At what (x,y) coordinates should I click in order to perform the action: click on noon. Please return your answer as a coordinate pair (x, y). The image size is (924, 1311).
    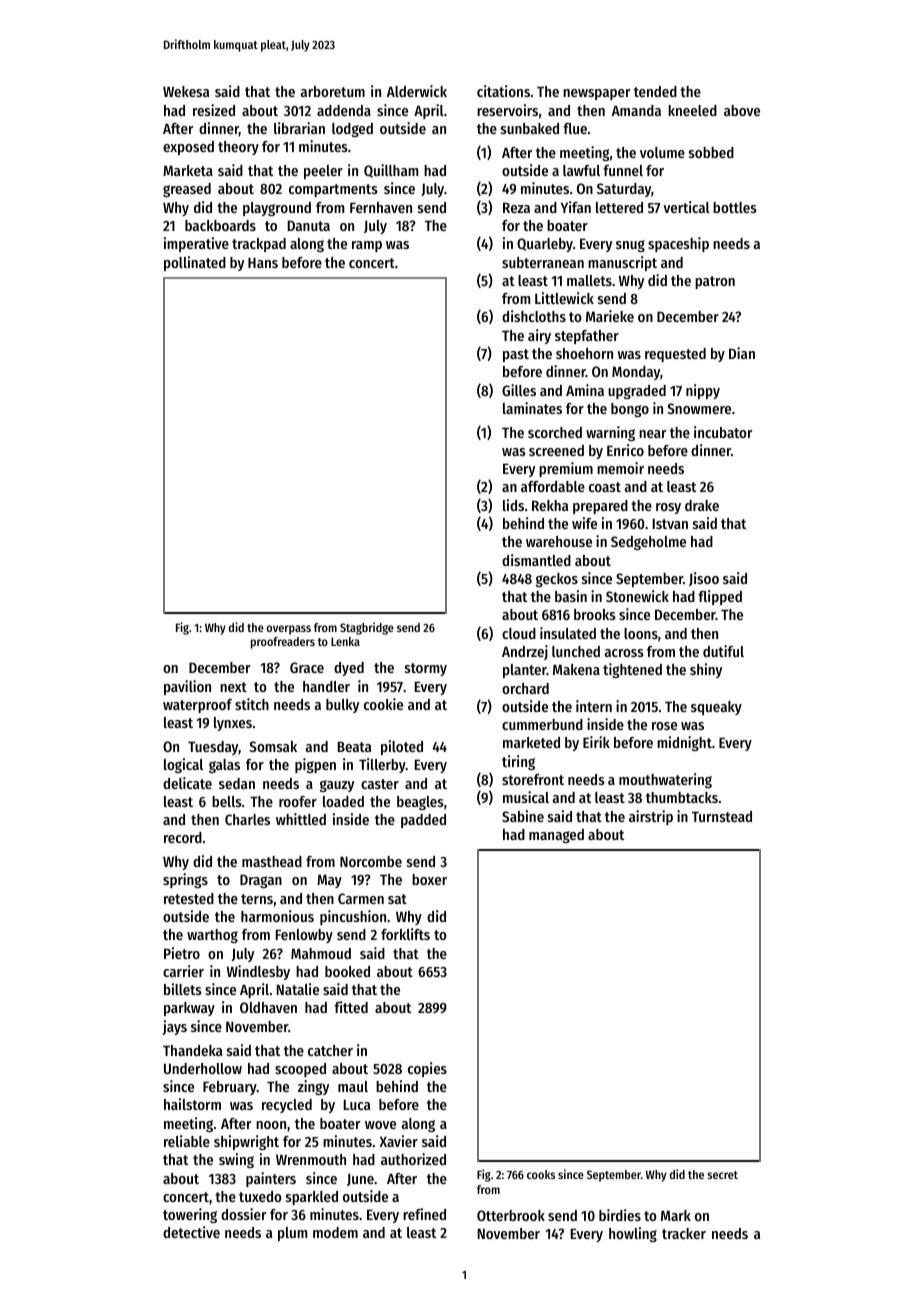
    Looking at the image, I should click on (271, 1125).
